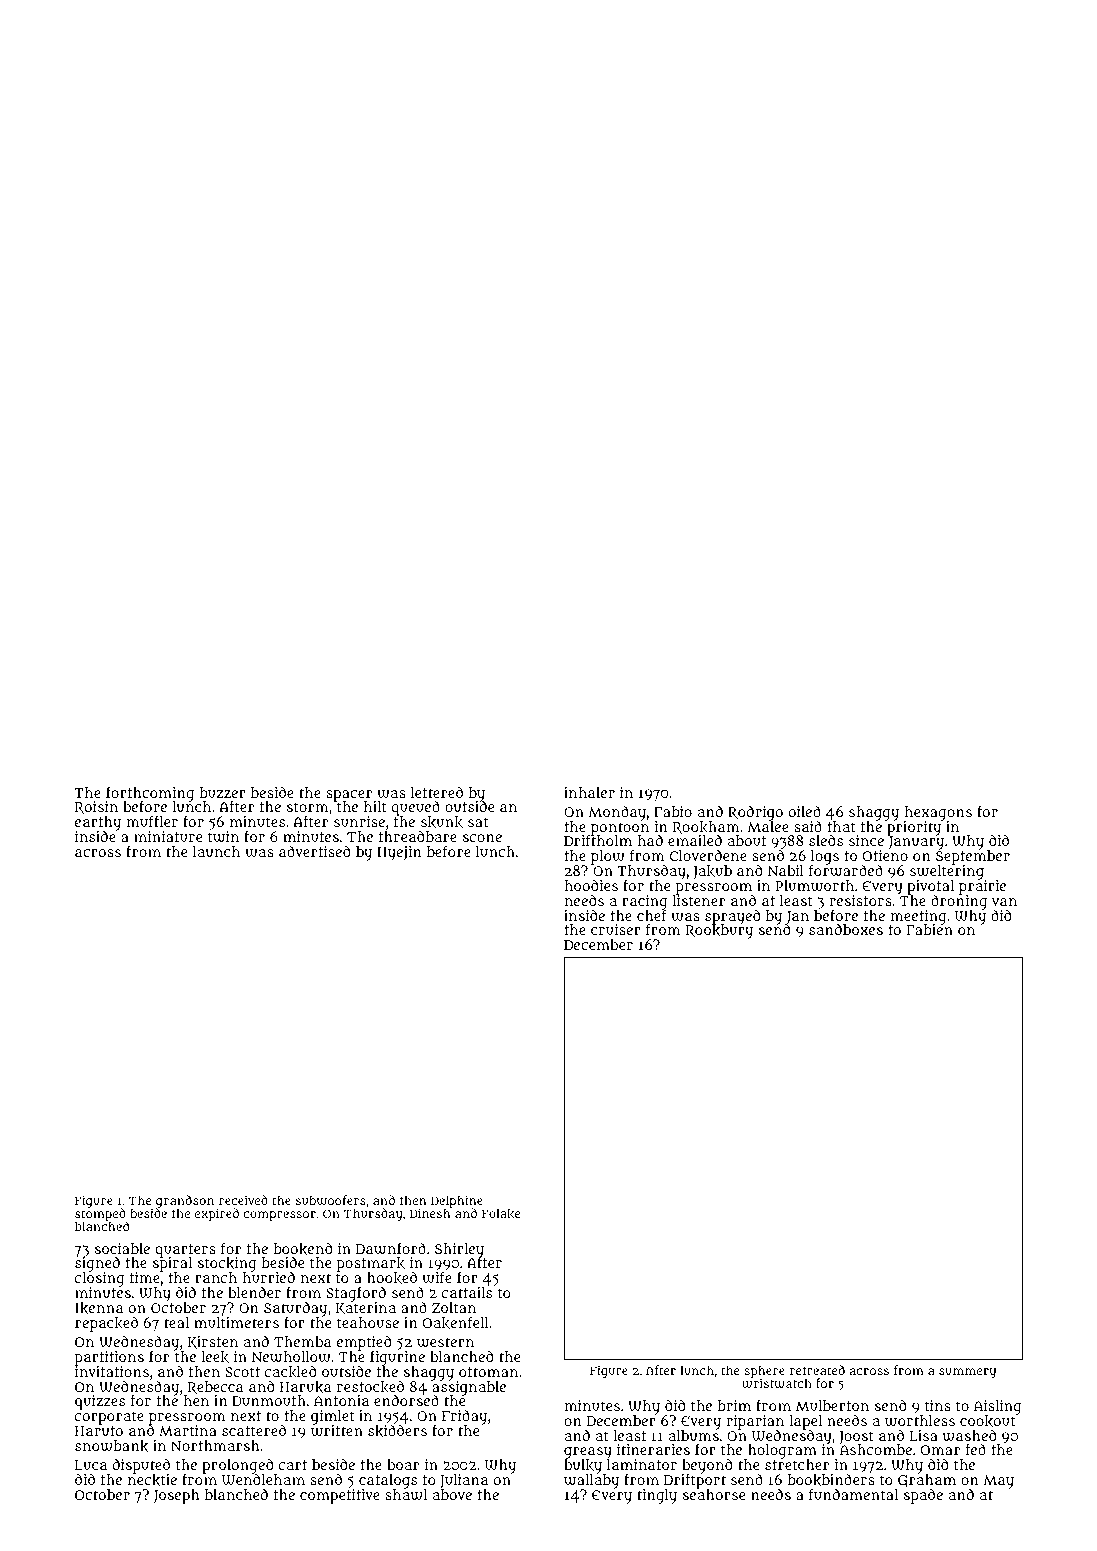 This image has width=1097, height=1551. What do you see at coordinates (340, 1496) in the image?
I see `competitive` at bounding box center [340, 1496].
